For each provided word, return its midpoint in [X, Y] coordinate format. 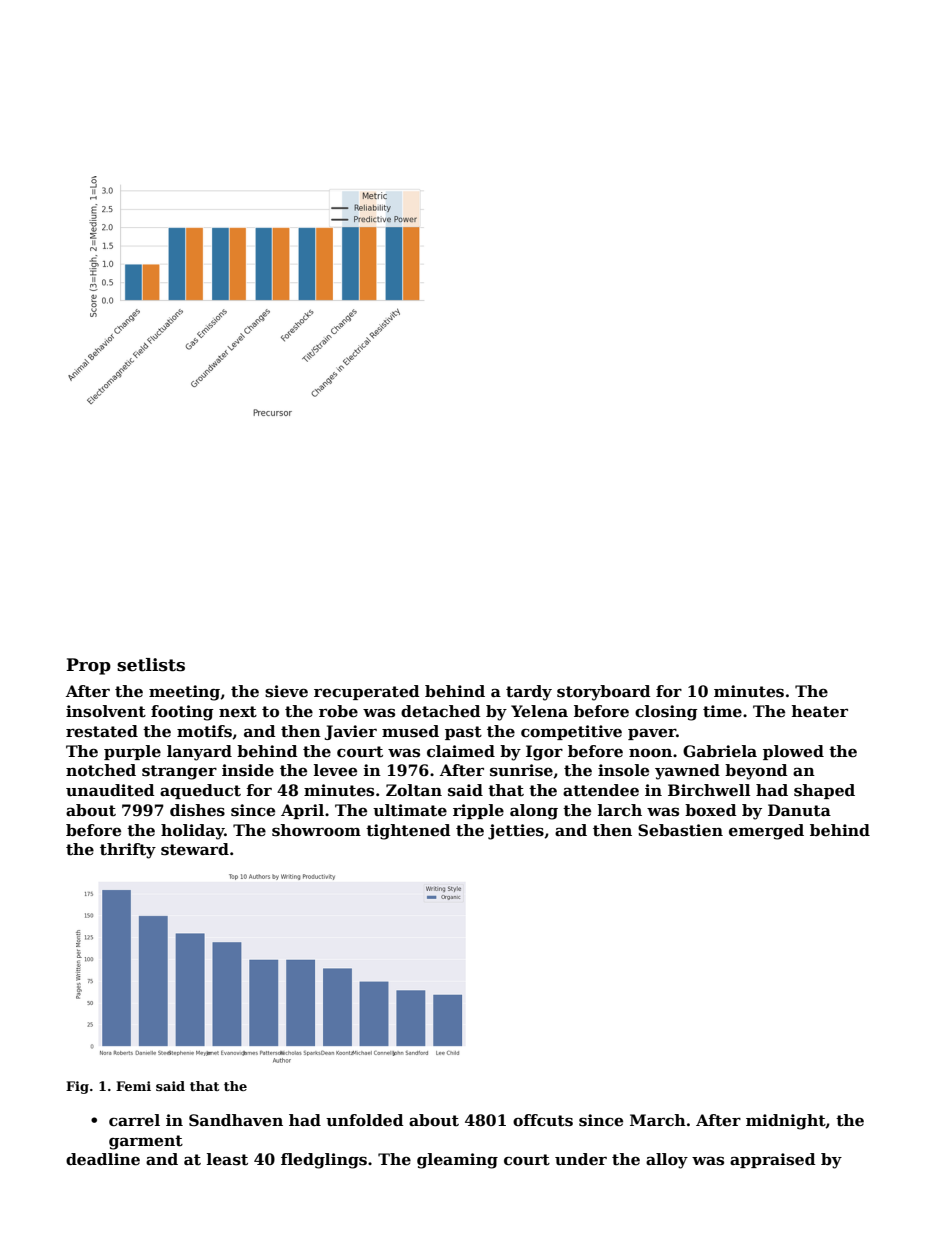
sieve [286, 691]
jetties [516, 832]
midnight [786, 1122]
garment [146, 1142]
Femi [133, 1086]
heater [819, 711]
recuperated [367, 692]
